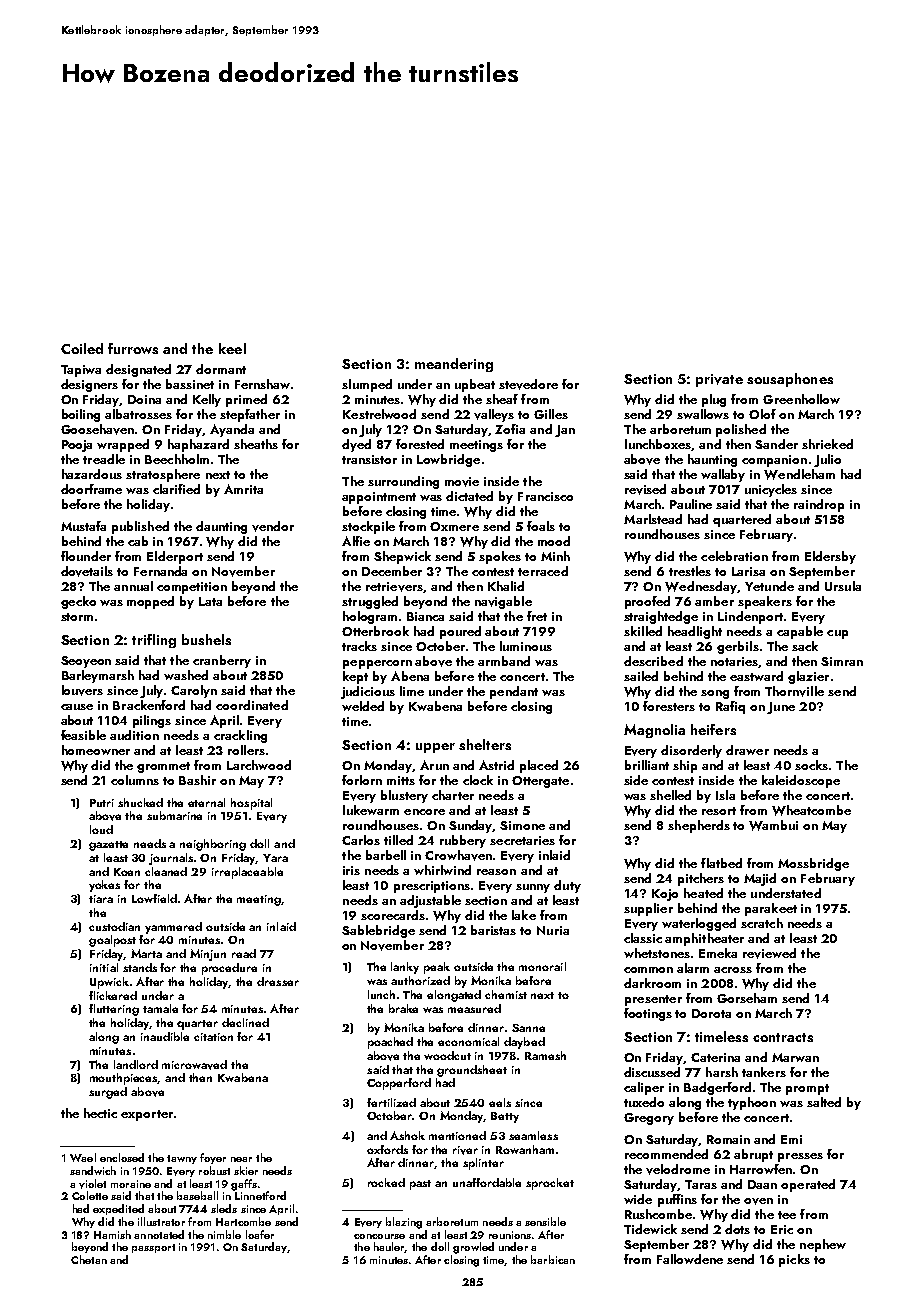 Image resolution: width=924 pixels, height=1308 pixels. I want to click on hectic, so click(100, 1113).
